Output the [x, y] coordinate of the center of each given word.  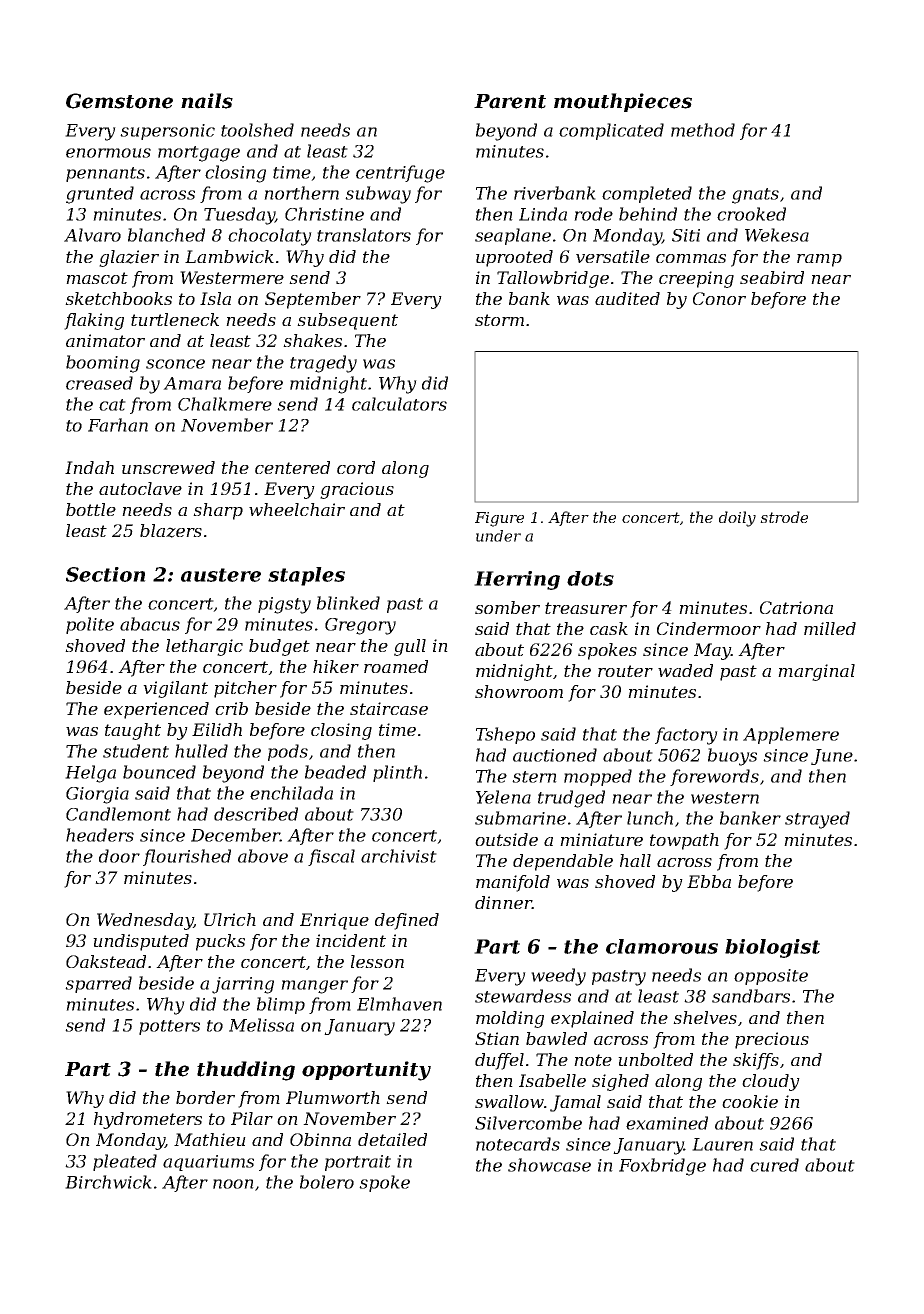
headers [100, 835]
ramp [819, 260]
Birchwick [108, 1182]
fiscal [331, 857]
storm [499, 320]
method [703, 130]
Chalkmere [225, 404]
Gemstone [119, 101]
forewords [714, 777]
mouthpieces [623, 102]
